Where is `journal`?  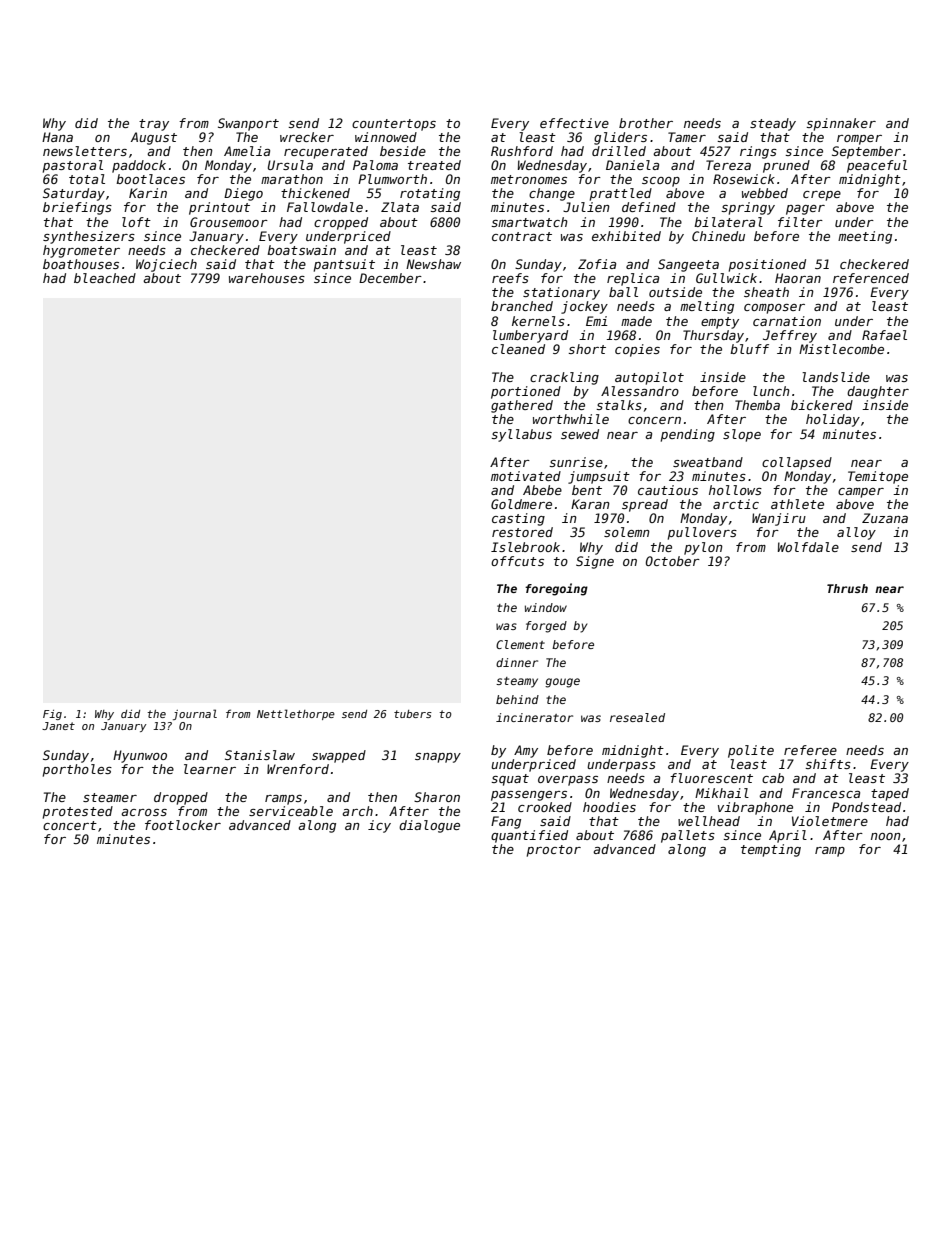
journal is located at coordinates (195, 714).
